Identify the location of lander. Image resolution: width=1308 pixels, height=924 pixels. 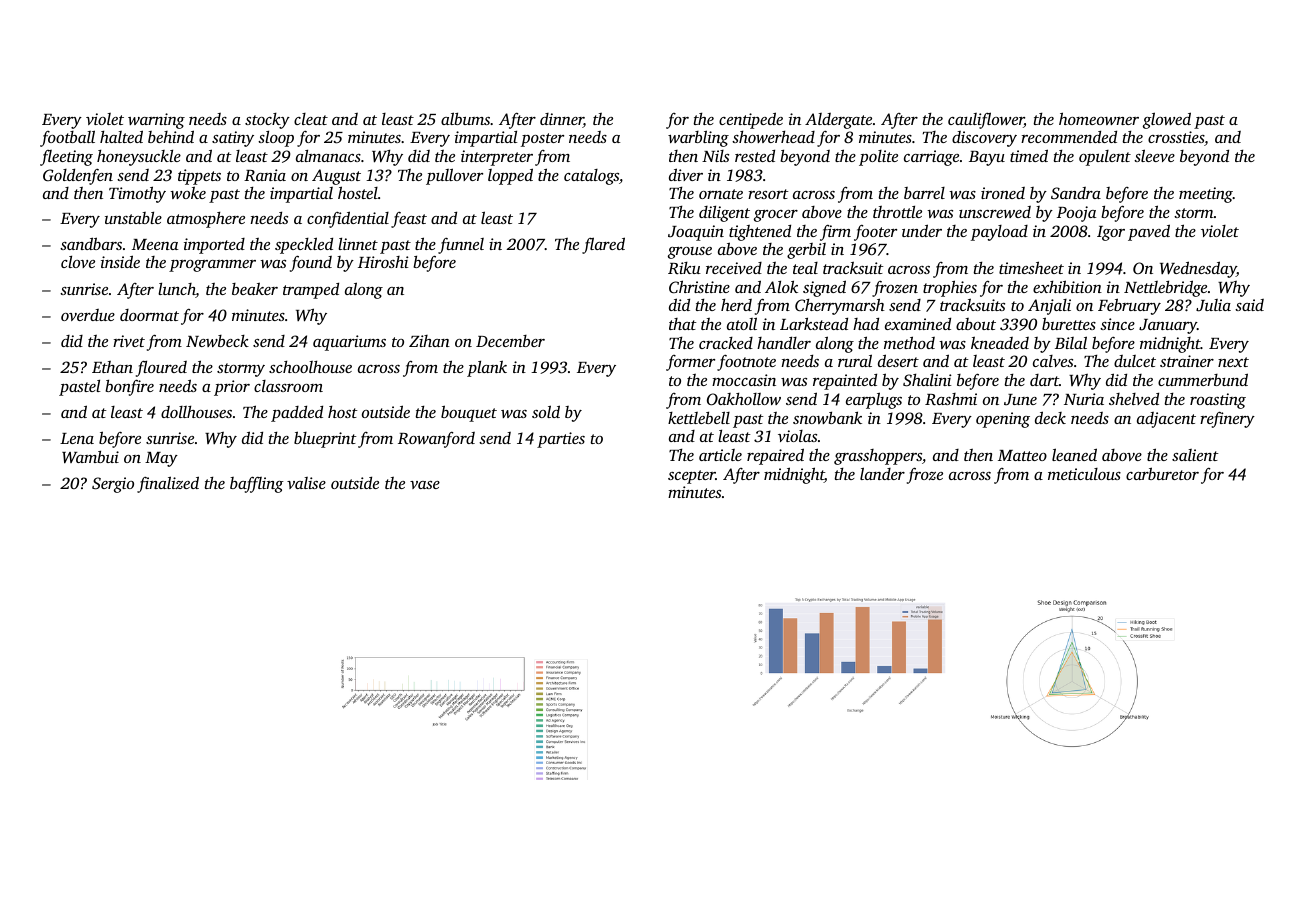
(882, 473).
